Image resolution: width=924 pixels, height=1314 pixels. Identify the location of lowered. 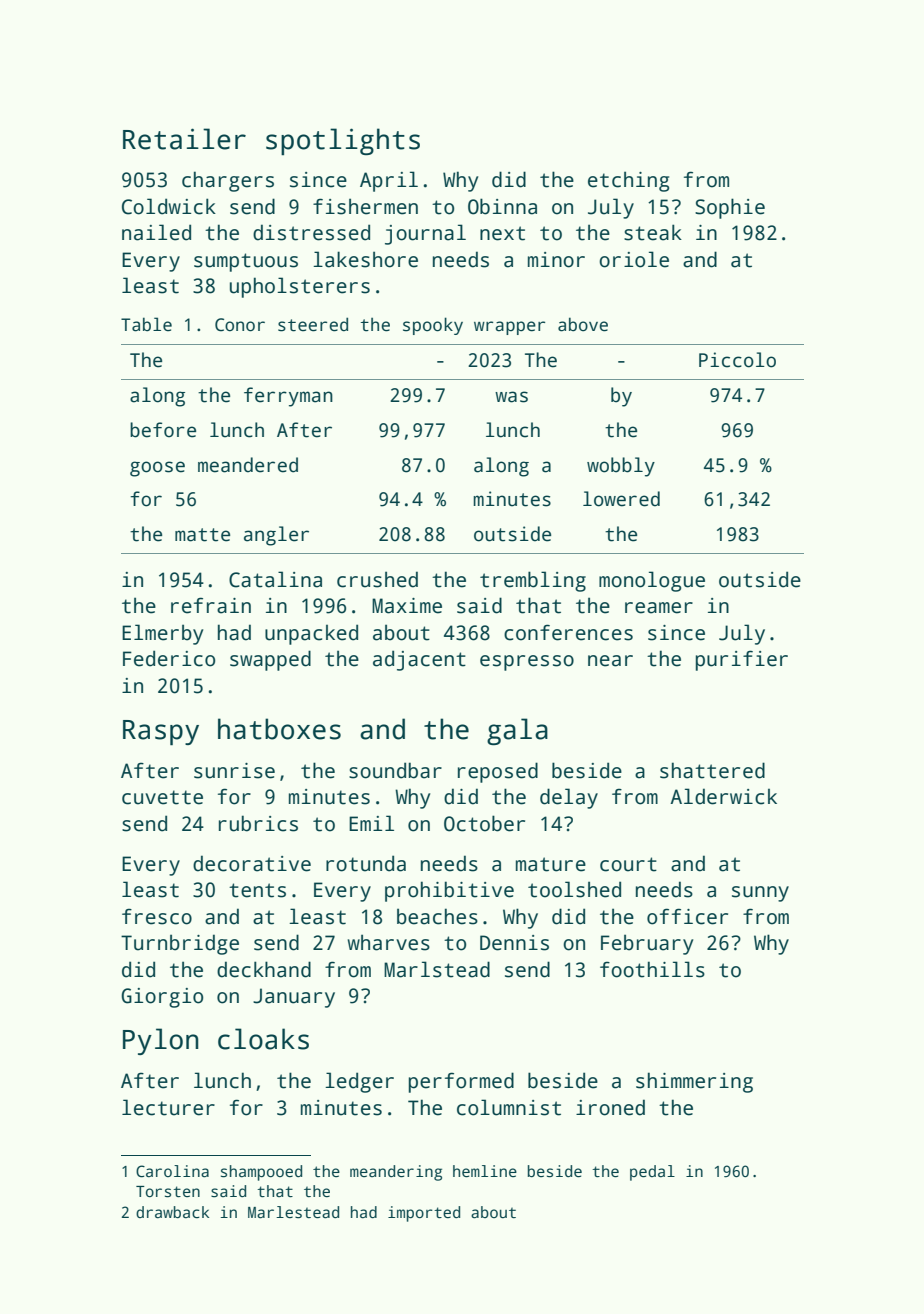
(621, 499).
